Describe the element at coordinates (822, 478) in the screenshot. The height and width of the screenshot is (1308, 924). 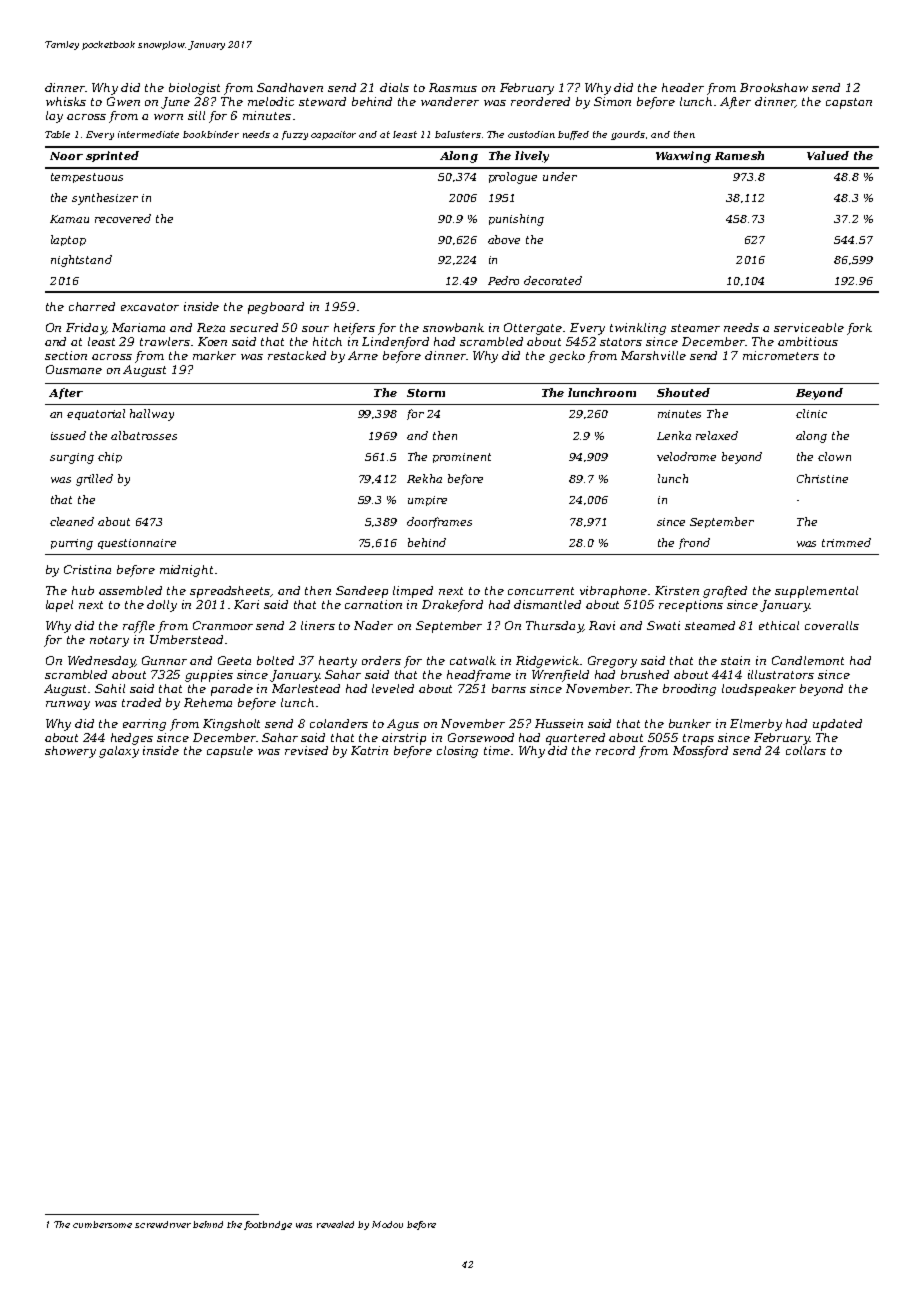
I see `Christine` at that location.
